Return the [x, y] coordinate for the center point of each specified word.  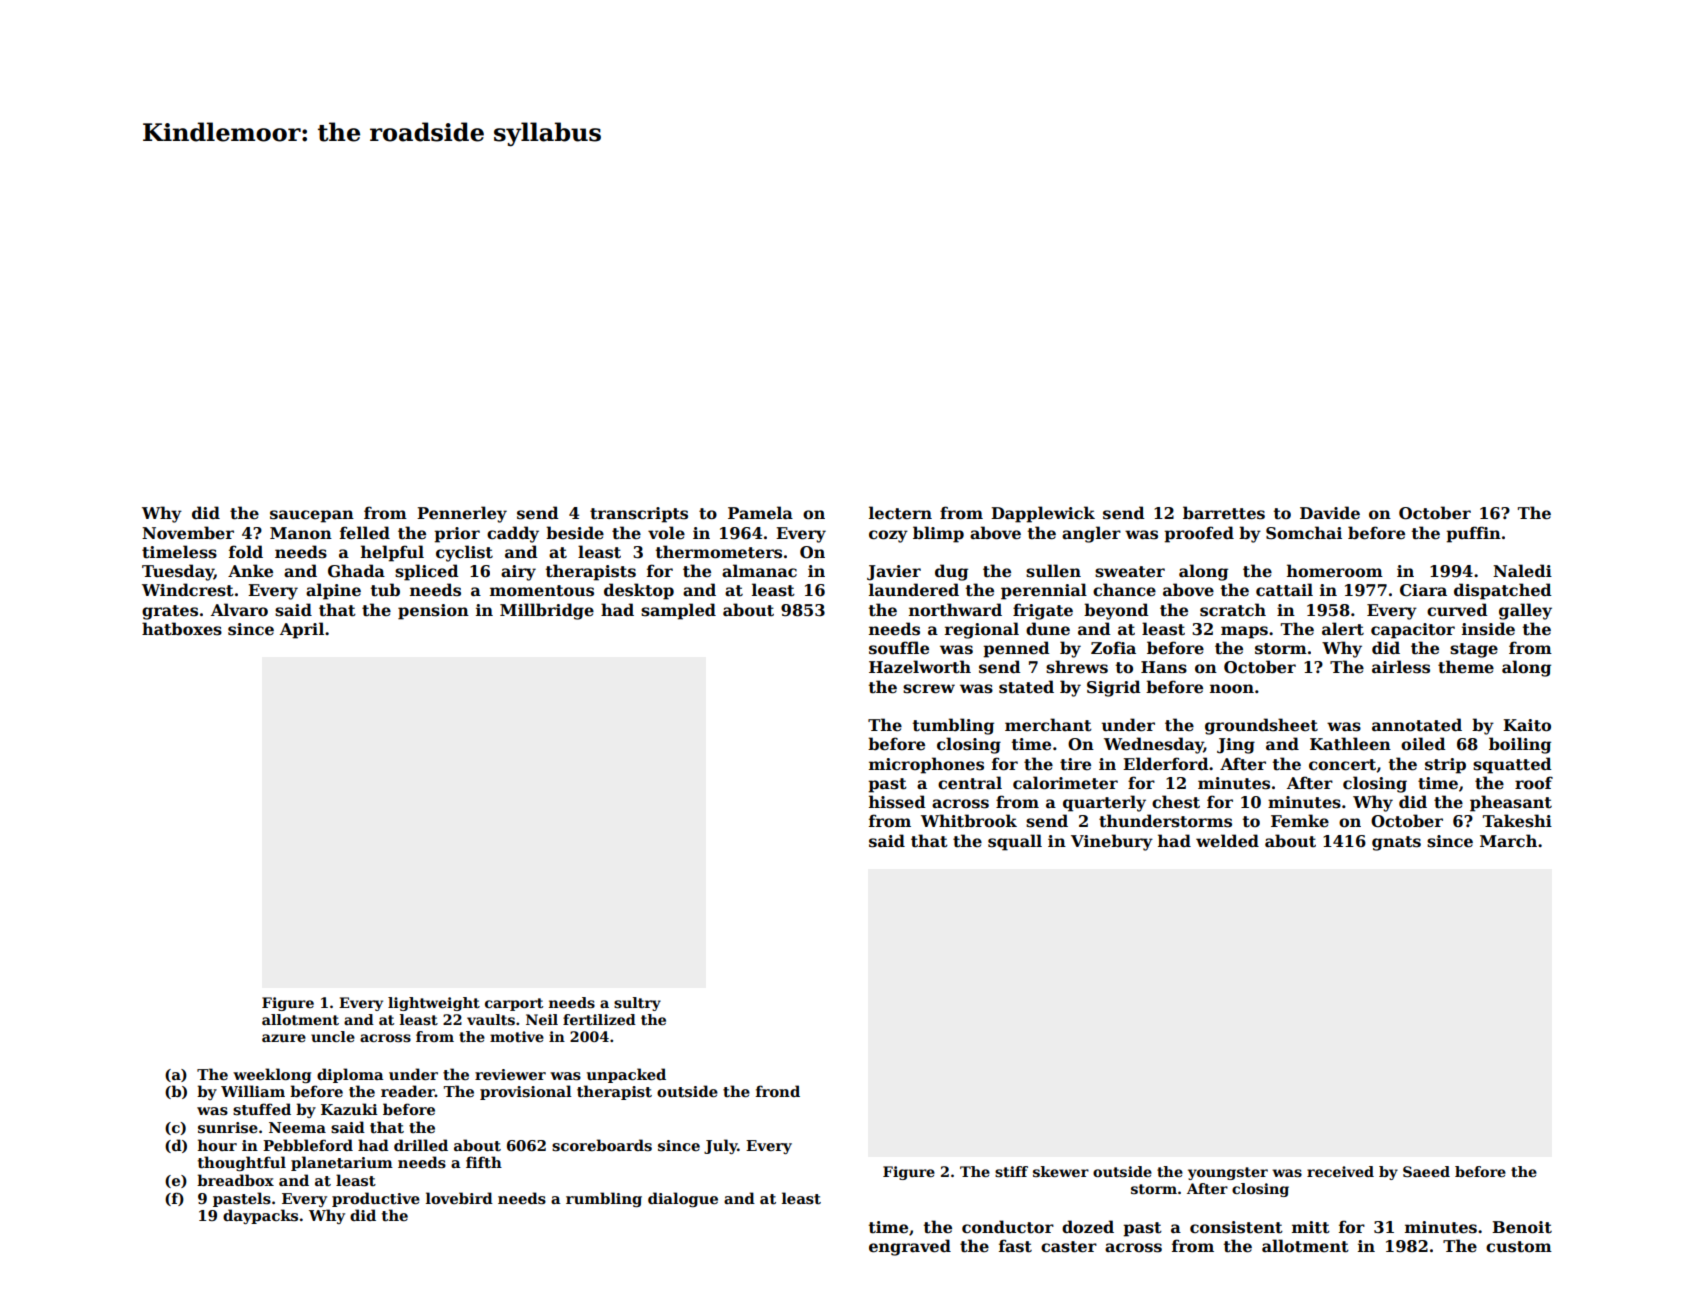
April [302, 630]
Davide [1330, 513]
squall [1015, 842]
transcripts [639, 515]
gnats [1396, 843]
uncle [333, 1036]
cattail [1284, 590]
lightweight [434, 1004]
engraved [910, 1247]
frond [778, 1091]
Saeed [1426, 1171]
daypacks [260, 1216]
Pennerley [462, 514]
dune [1048, 629]
